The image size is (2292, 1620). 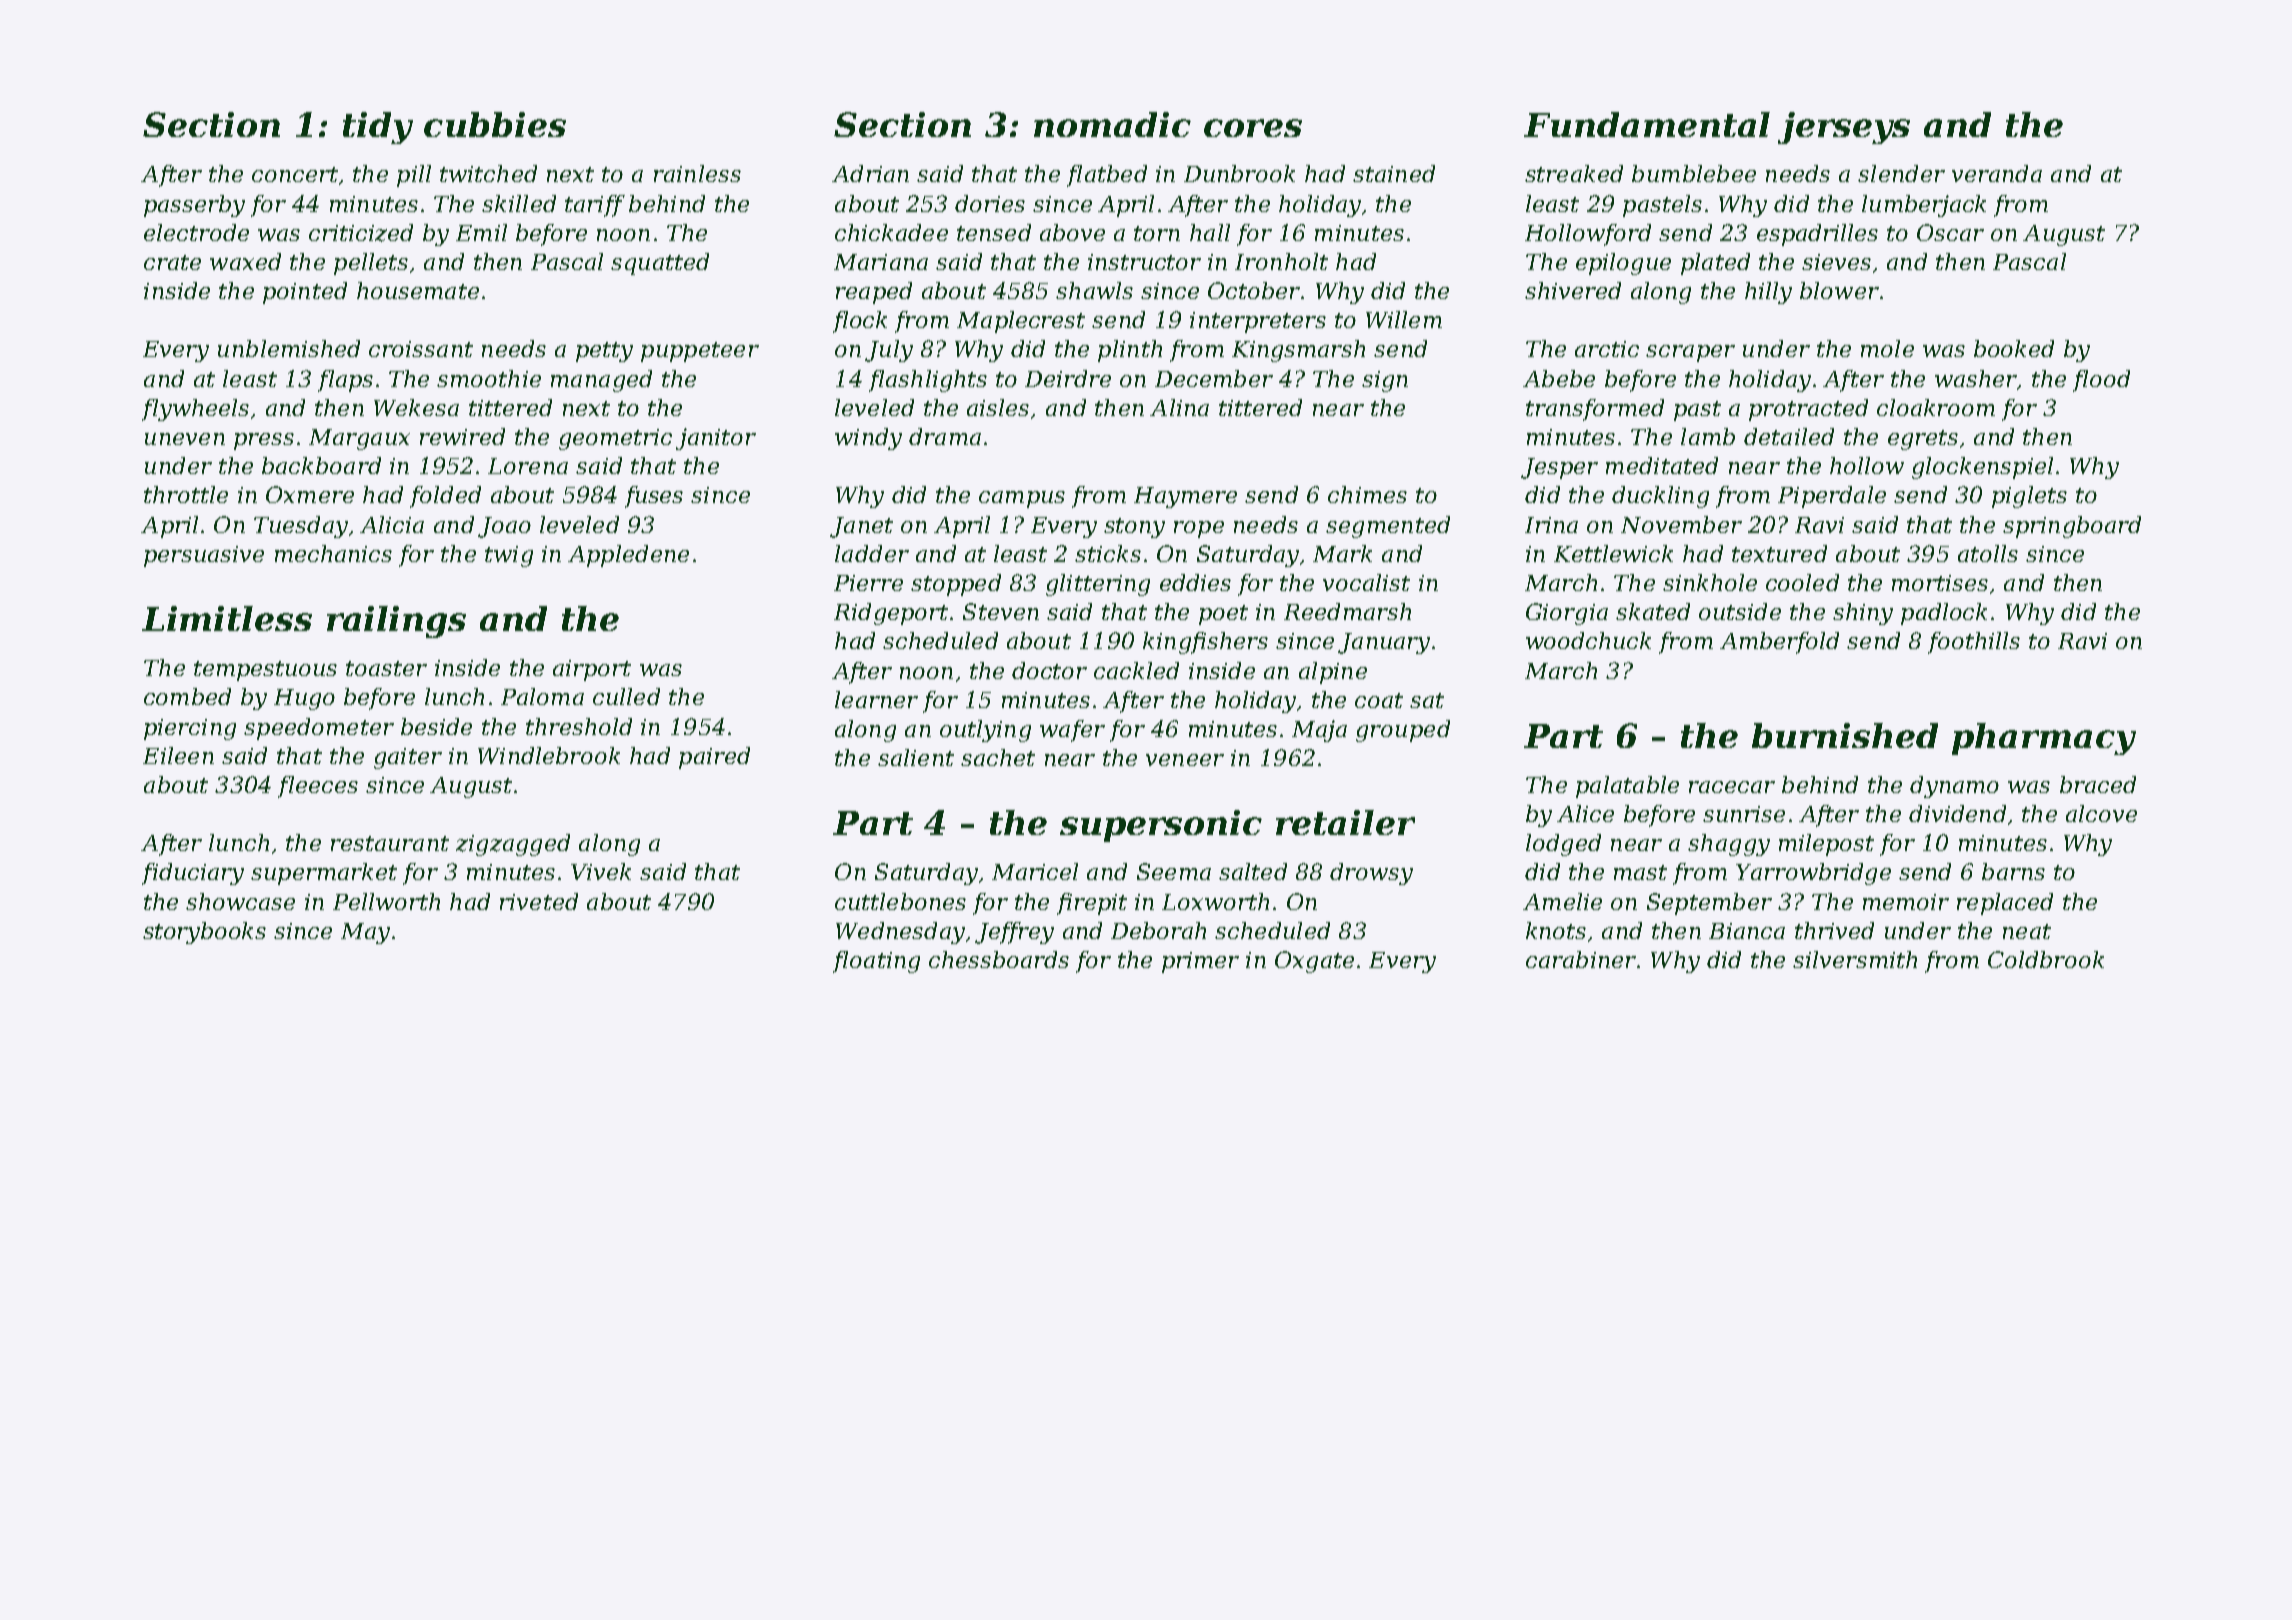 I want to click on flood, so click(x=2101, y=381).
